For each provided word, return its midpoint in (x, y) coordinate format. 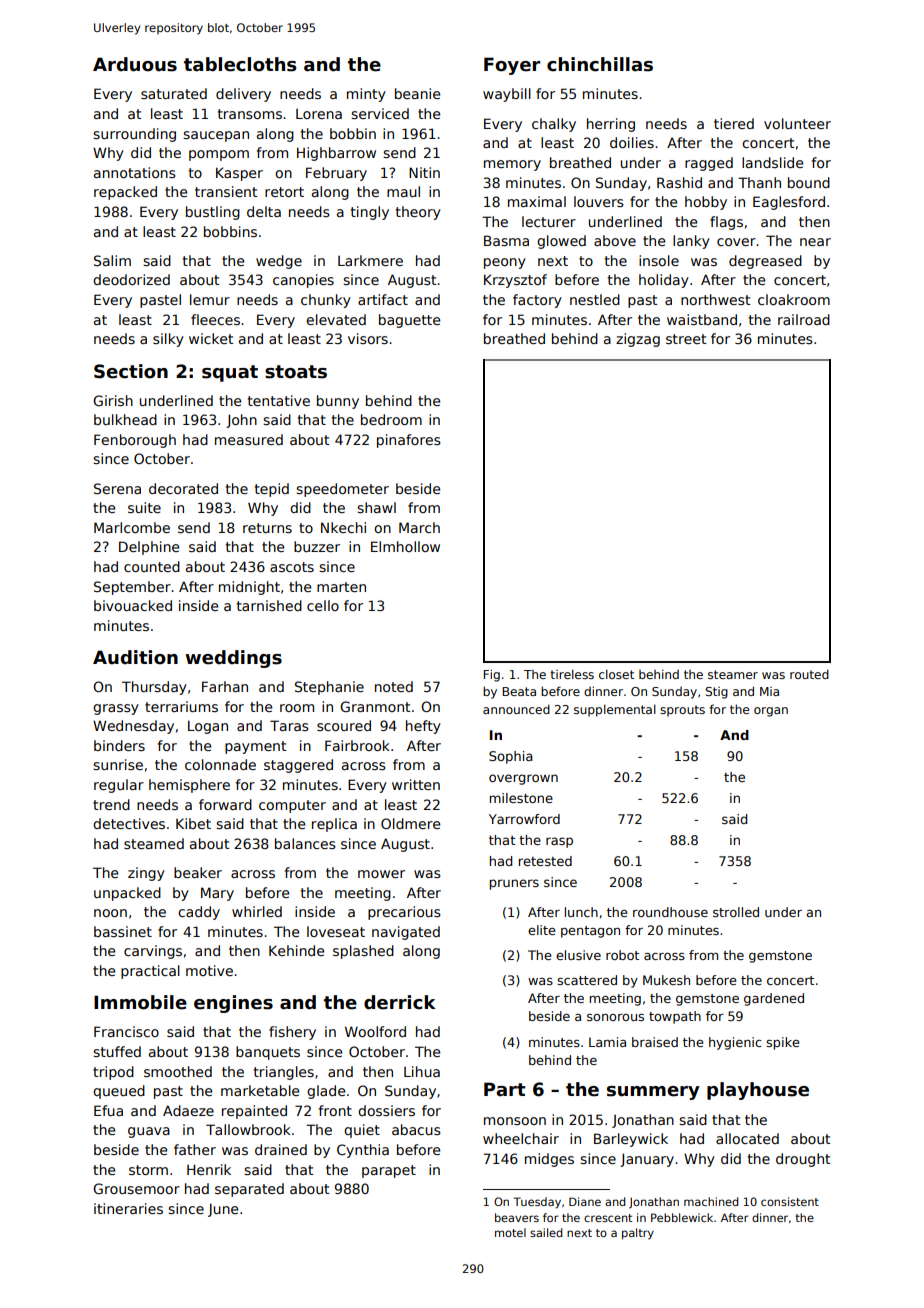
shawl (376, 507)
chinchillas (600, 64)
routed (809, 674)
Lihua (422, 1071)
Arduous (135, 64)
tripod (113, 1073)
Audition (135, 657)
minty (366, 95)
